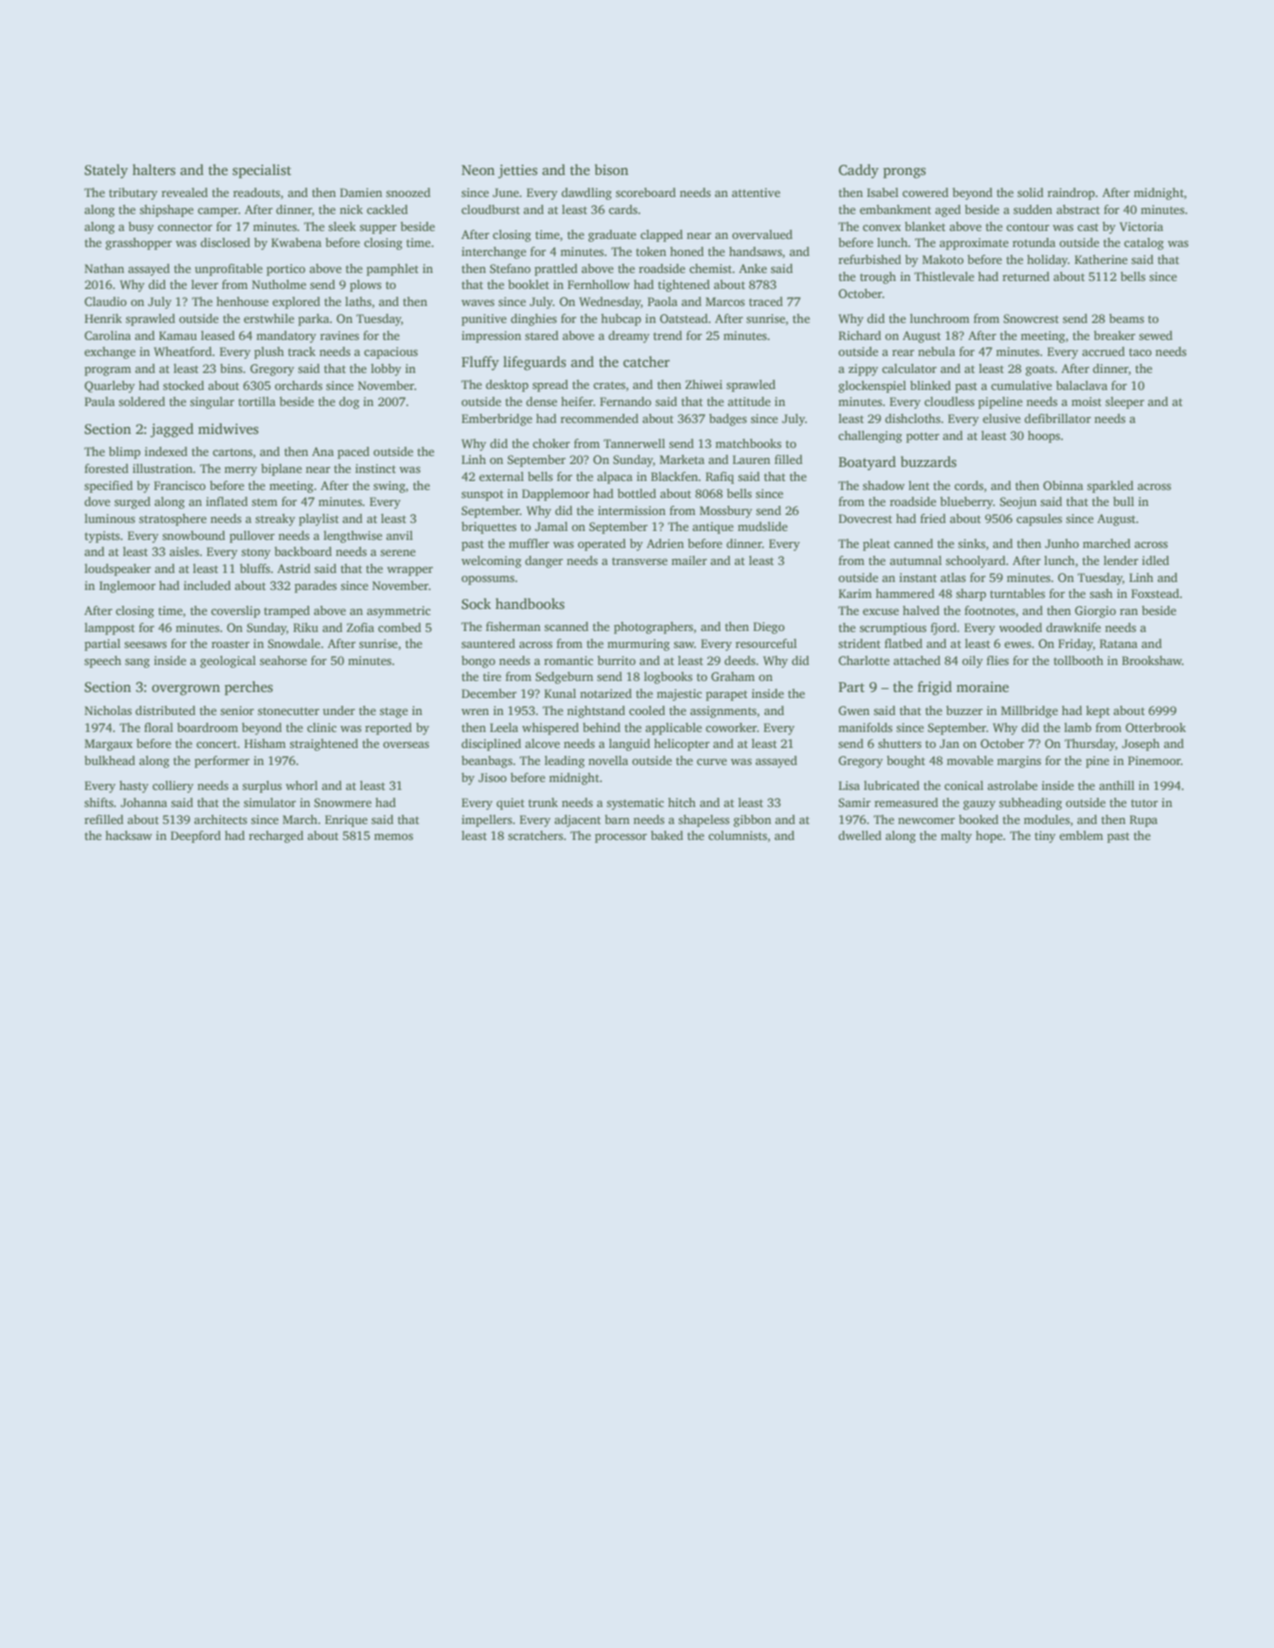 The width and height of the screenshot is (1274, 1648). I want to click on sleeper, so click(1124, 403).
